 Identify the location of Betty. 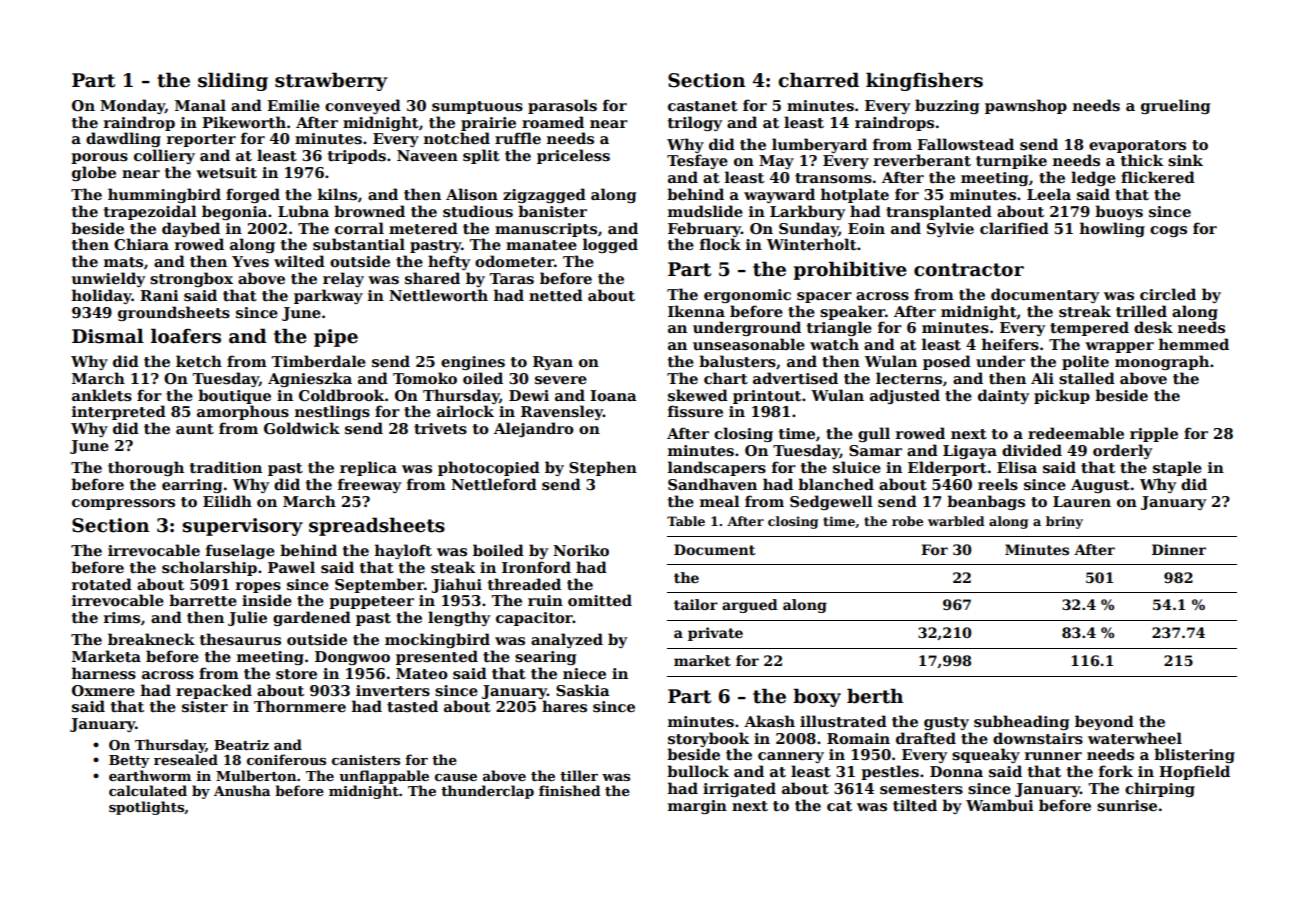
(129, 761).
